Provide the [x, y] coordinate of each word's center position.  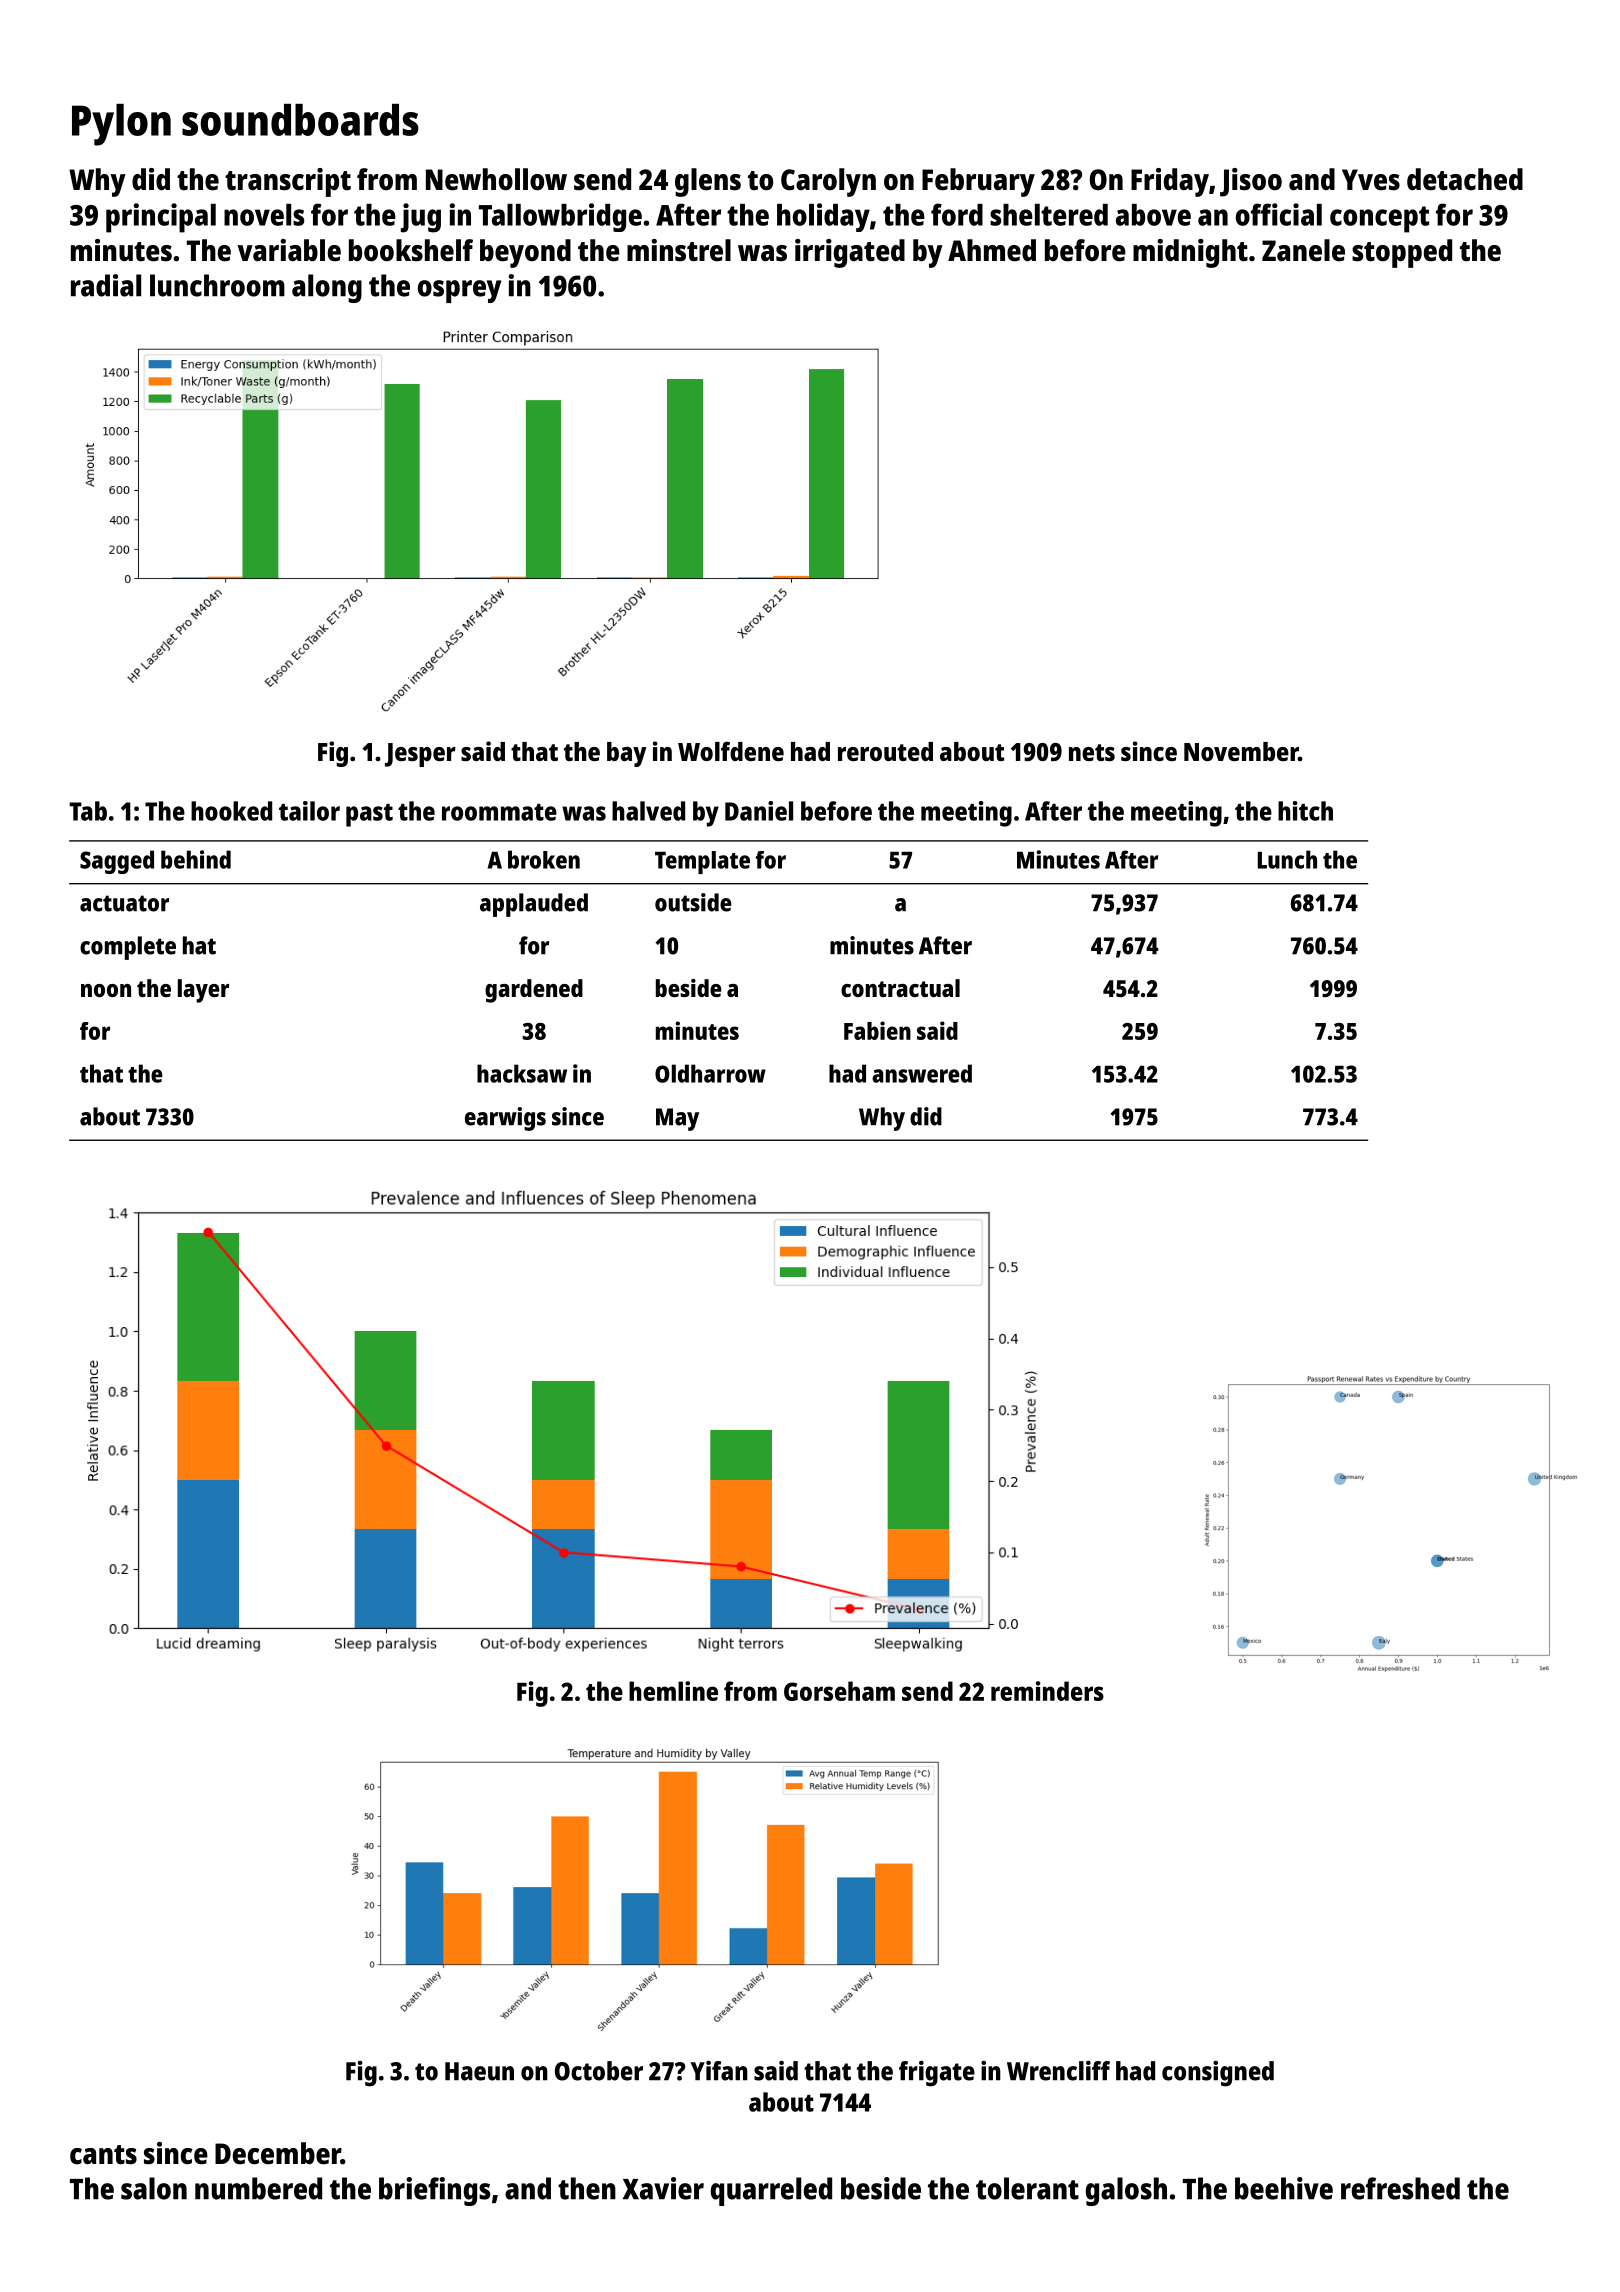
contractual [900, 988]
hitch [1305, 811]
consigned [1218, 2074]
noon [106, 990]
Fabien [877, 1030]
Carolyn [828, 182]
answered [922, 1073]
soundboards [300, 120]
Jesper [420, 755]
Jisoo [1251, 182]
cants [103, 2155]
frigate [937, 2074]
